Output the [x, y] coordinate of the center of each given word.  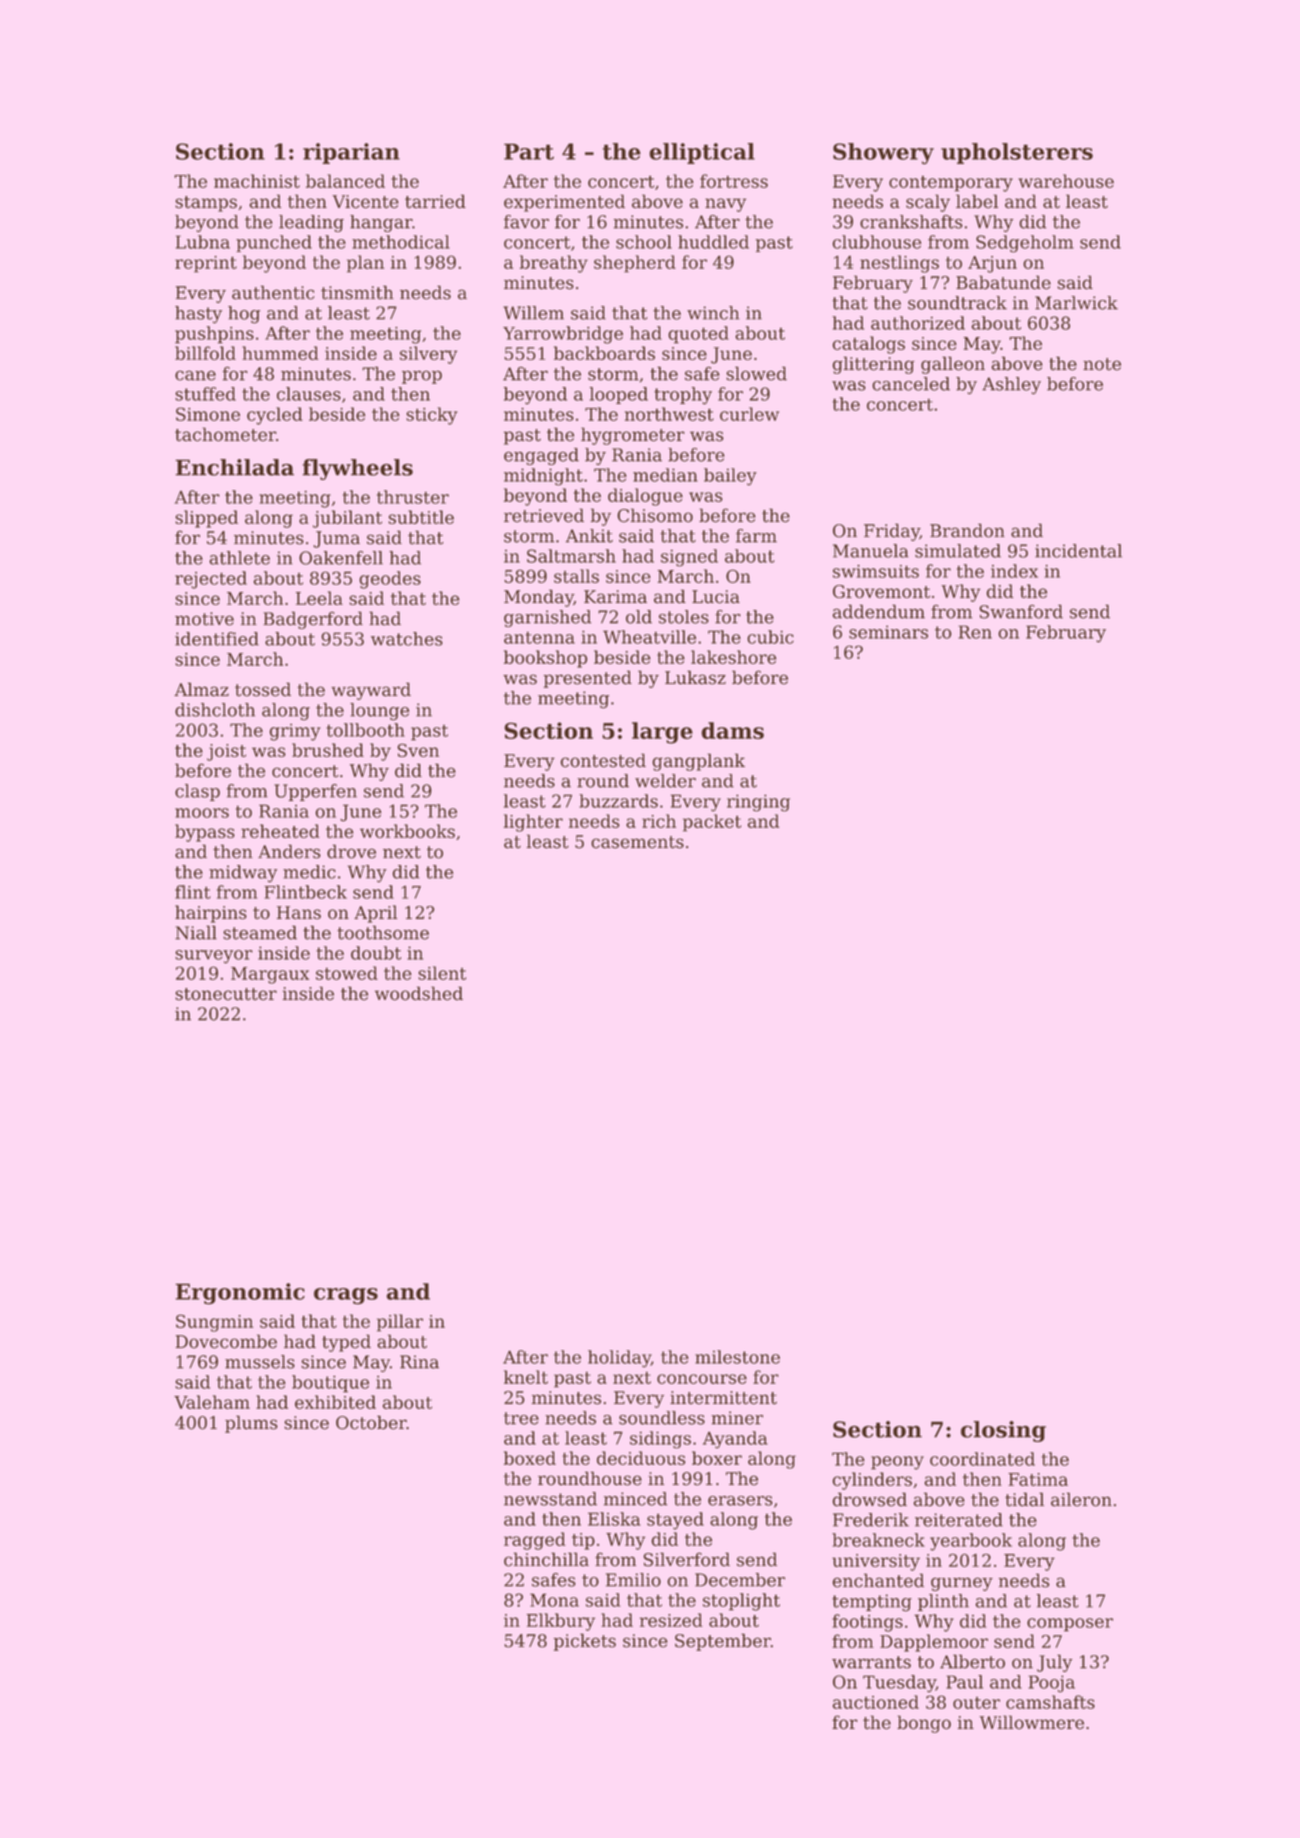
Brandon [967, 530]
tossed [263, 689]
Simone [208, 414]
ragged [535, 1541]
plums [251, 1424]
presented [588, 679]
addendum [879, 611]
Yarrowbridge [563, 335]
